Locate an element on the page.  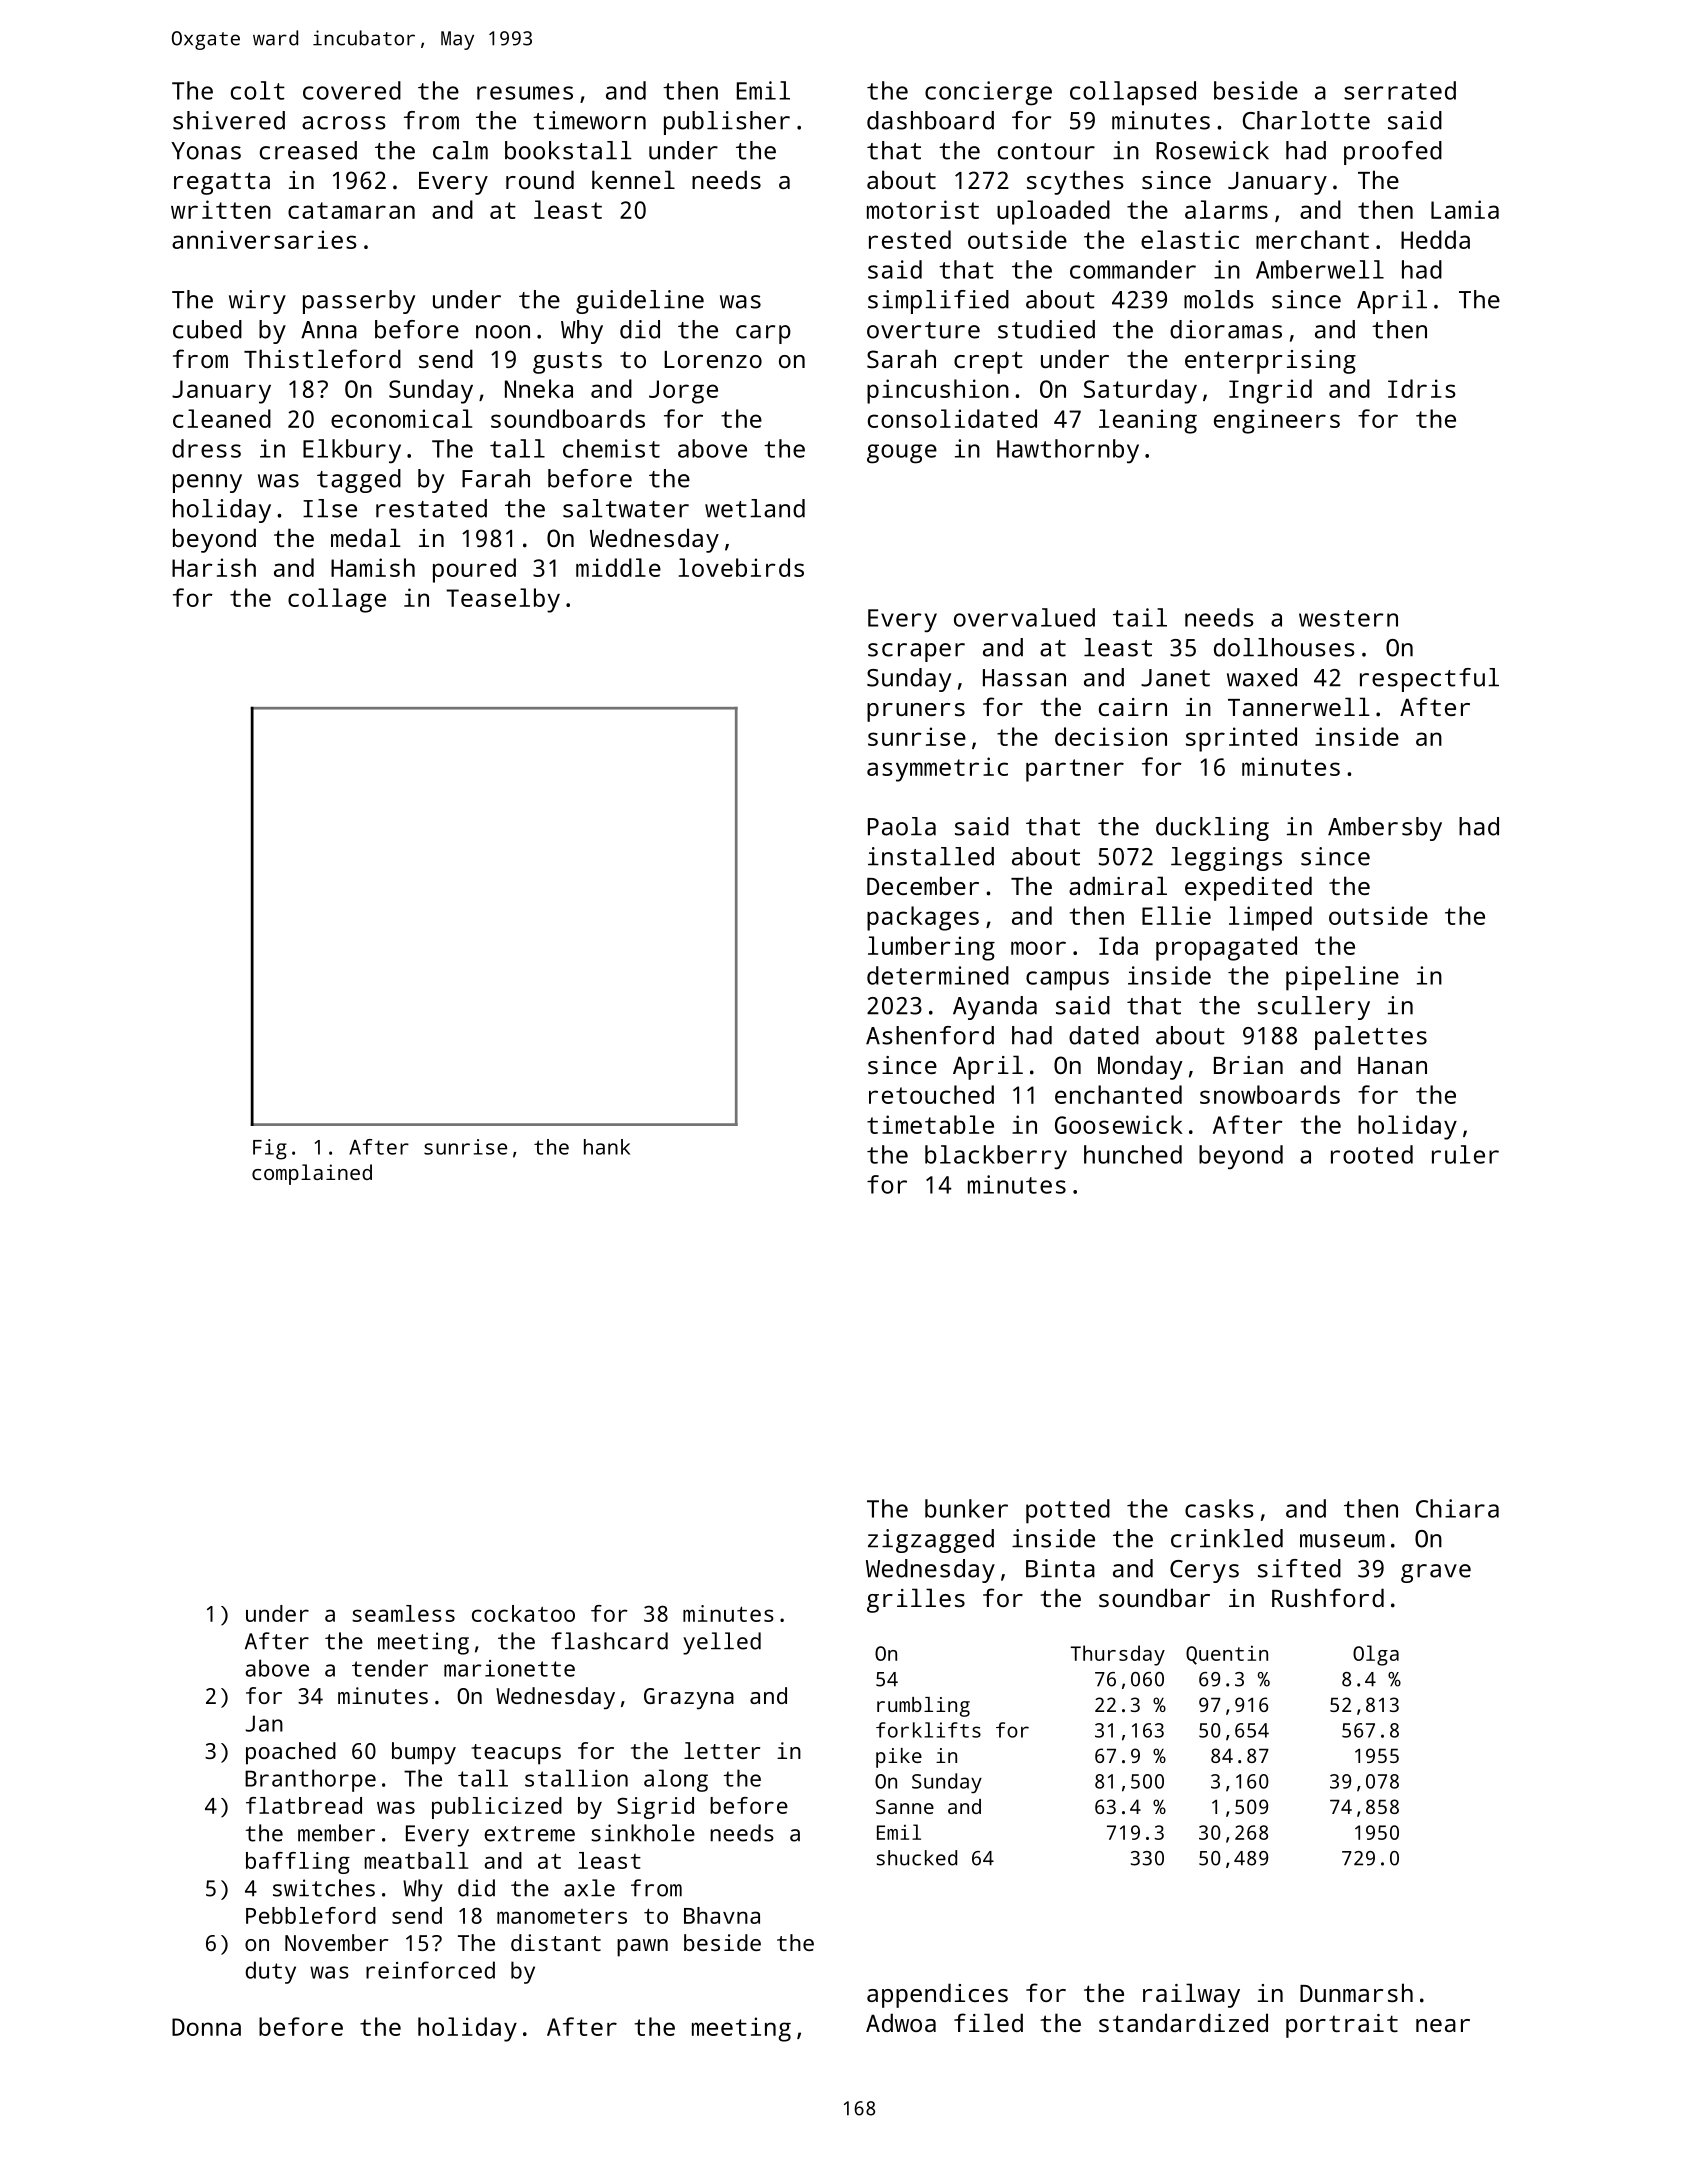
December is located at coordinates (923, 885).
